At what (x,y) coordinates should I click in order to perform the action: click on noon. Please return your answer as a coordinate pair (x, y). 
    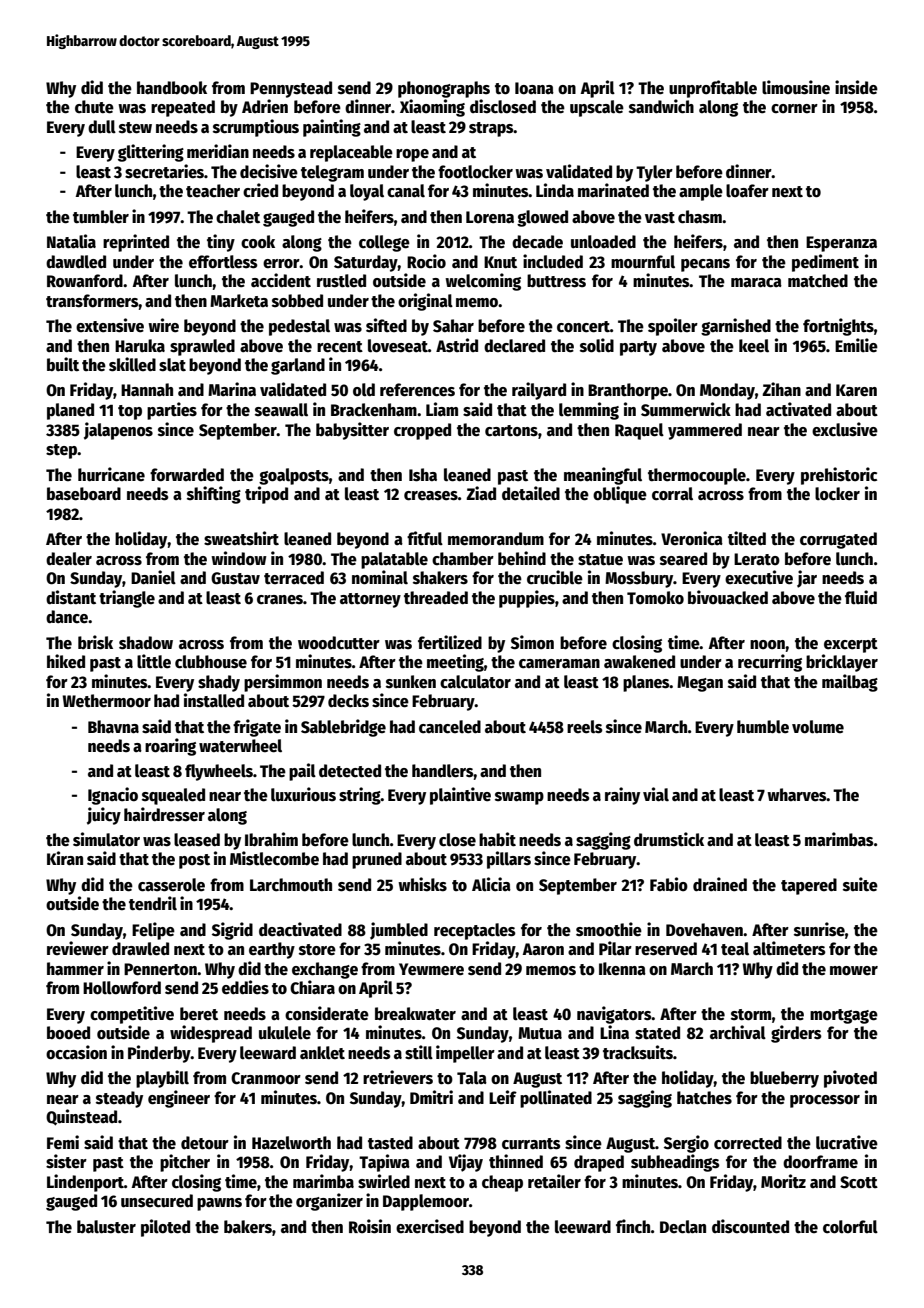
    Looking at the image, I should click on (767, 645).
